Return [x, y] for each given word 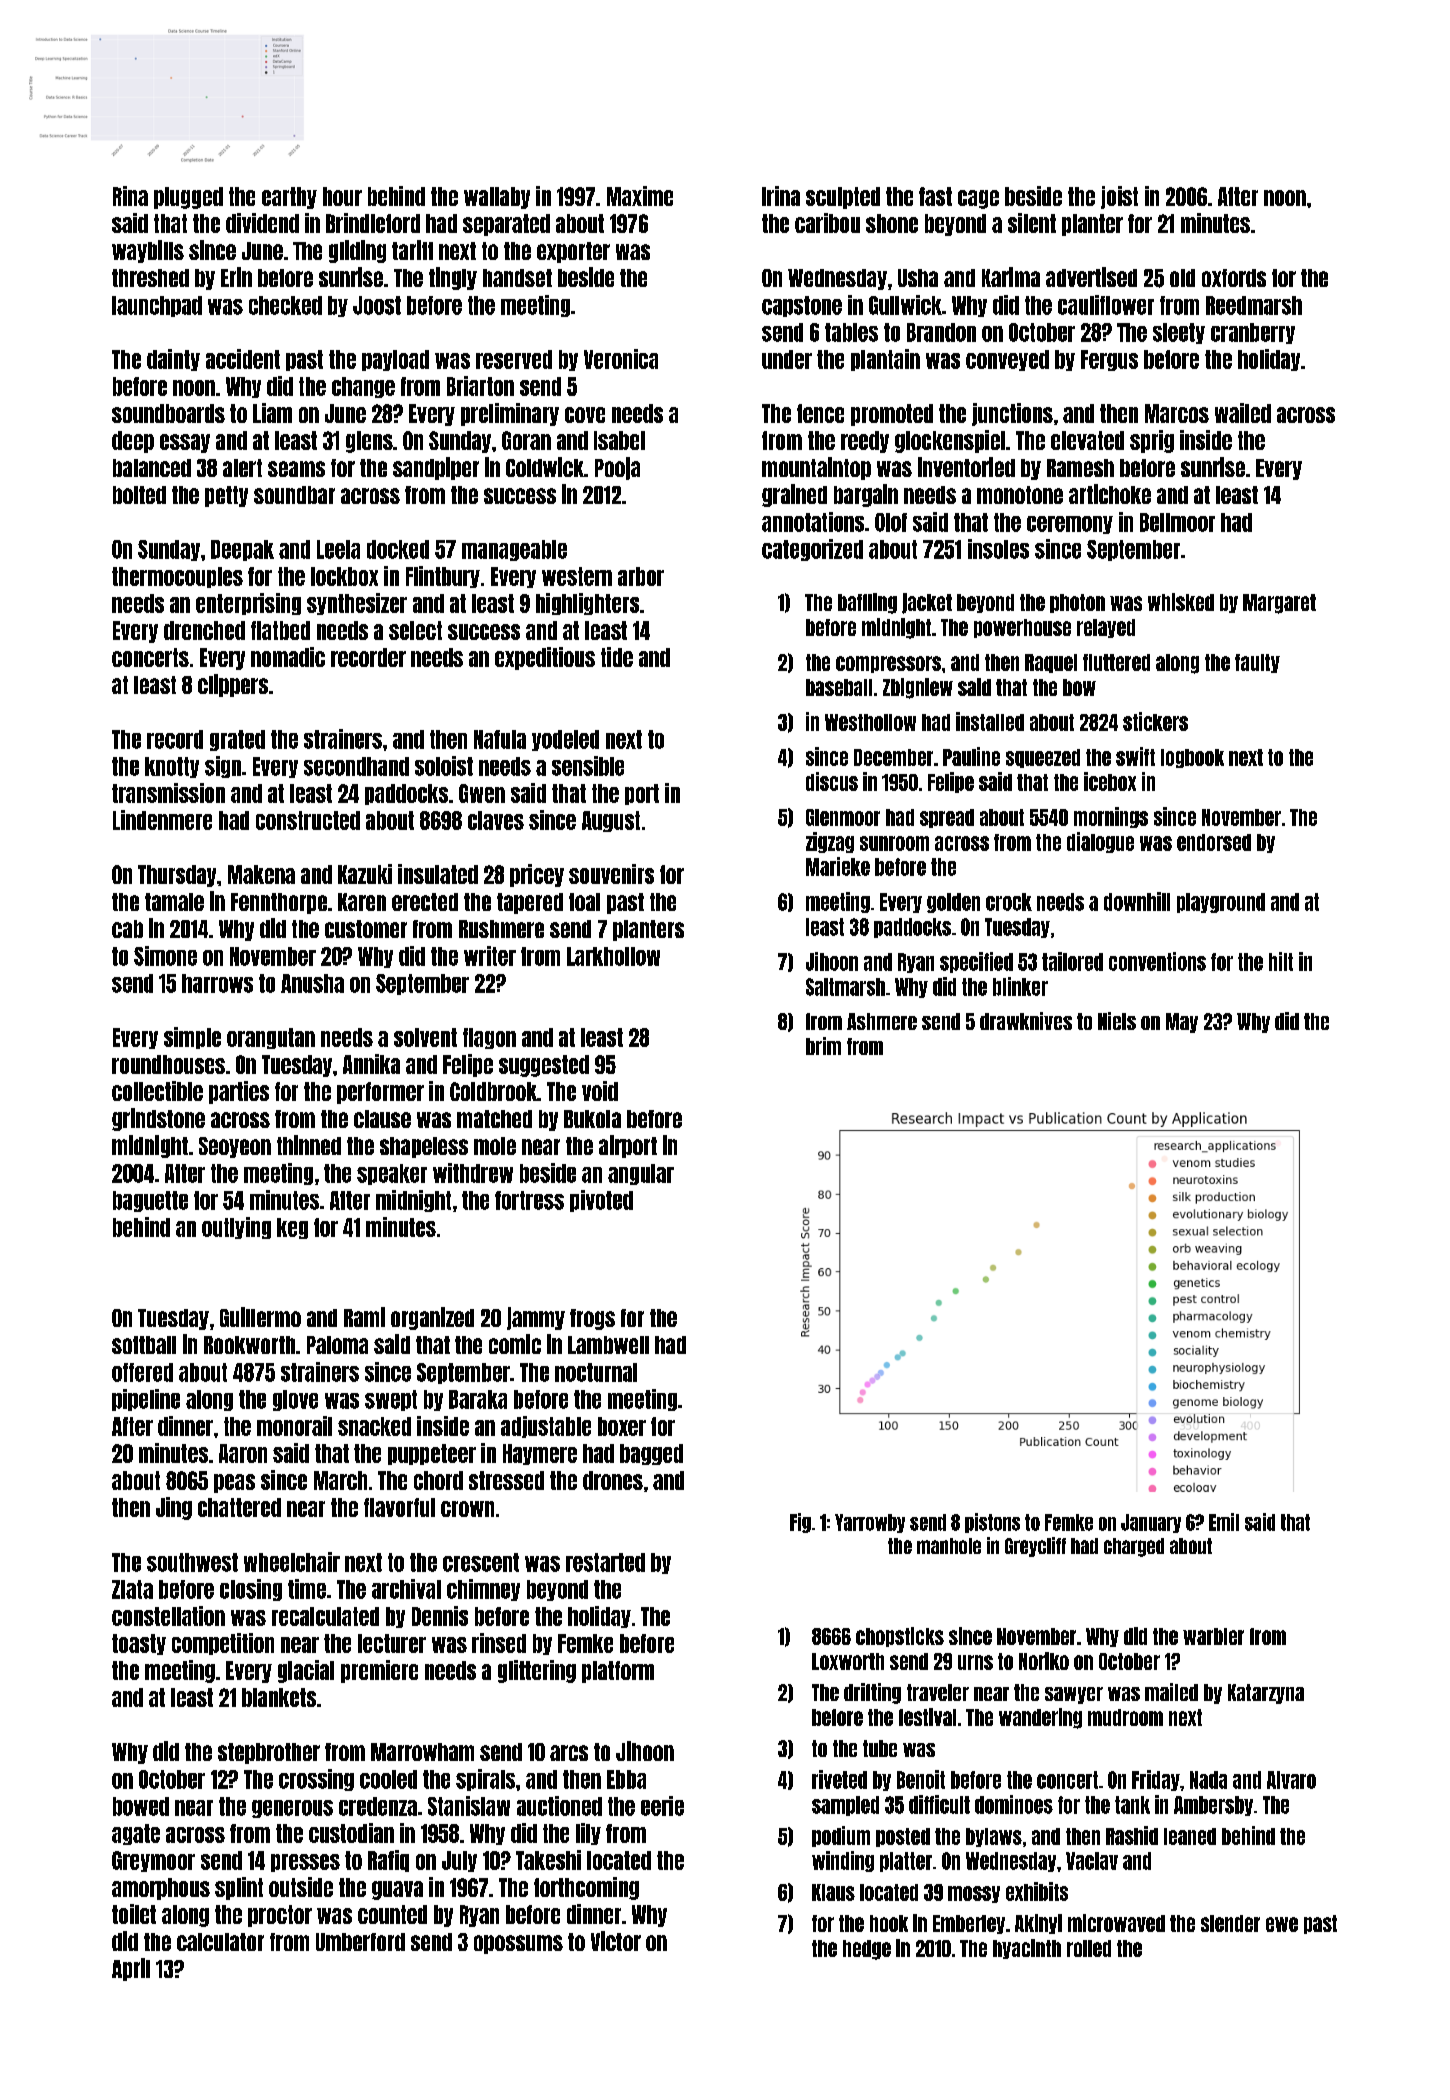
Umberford [360, 1942]
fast [935, 196]
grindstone [158, 1119]
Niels [1117, 1021]
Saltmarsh [845, 987]
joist [1119, 197]
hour [342, 196]
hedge [867, 1950]
